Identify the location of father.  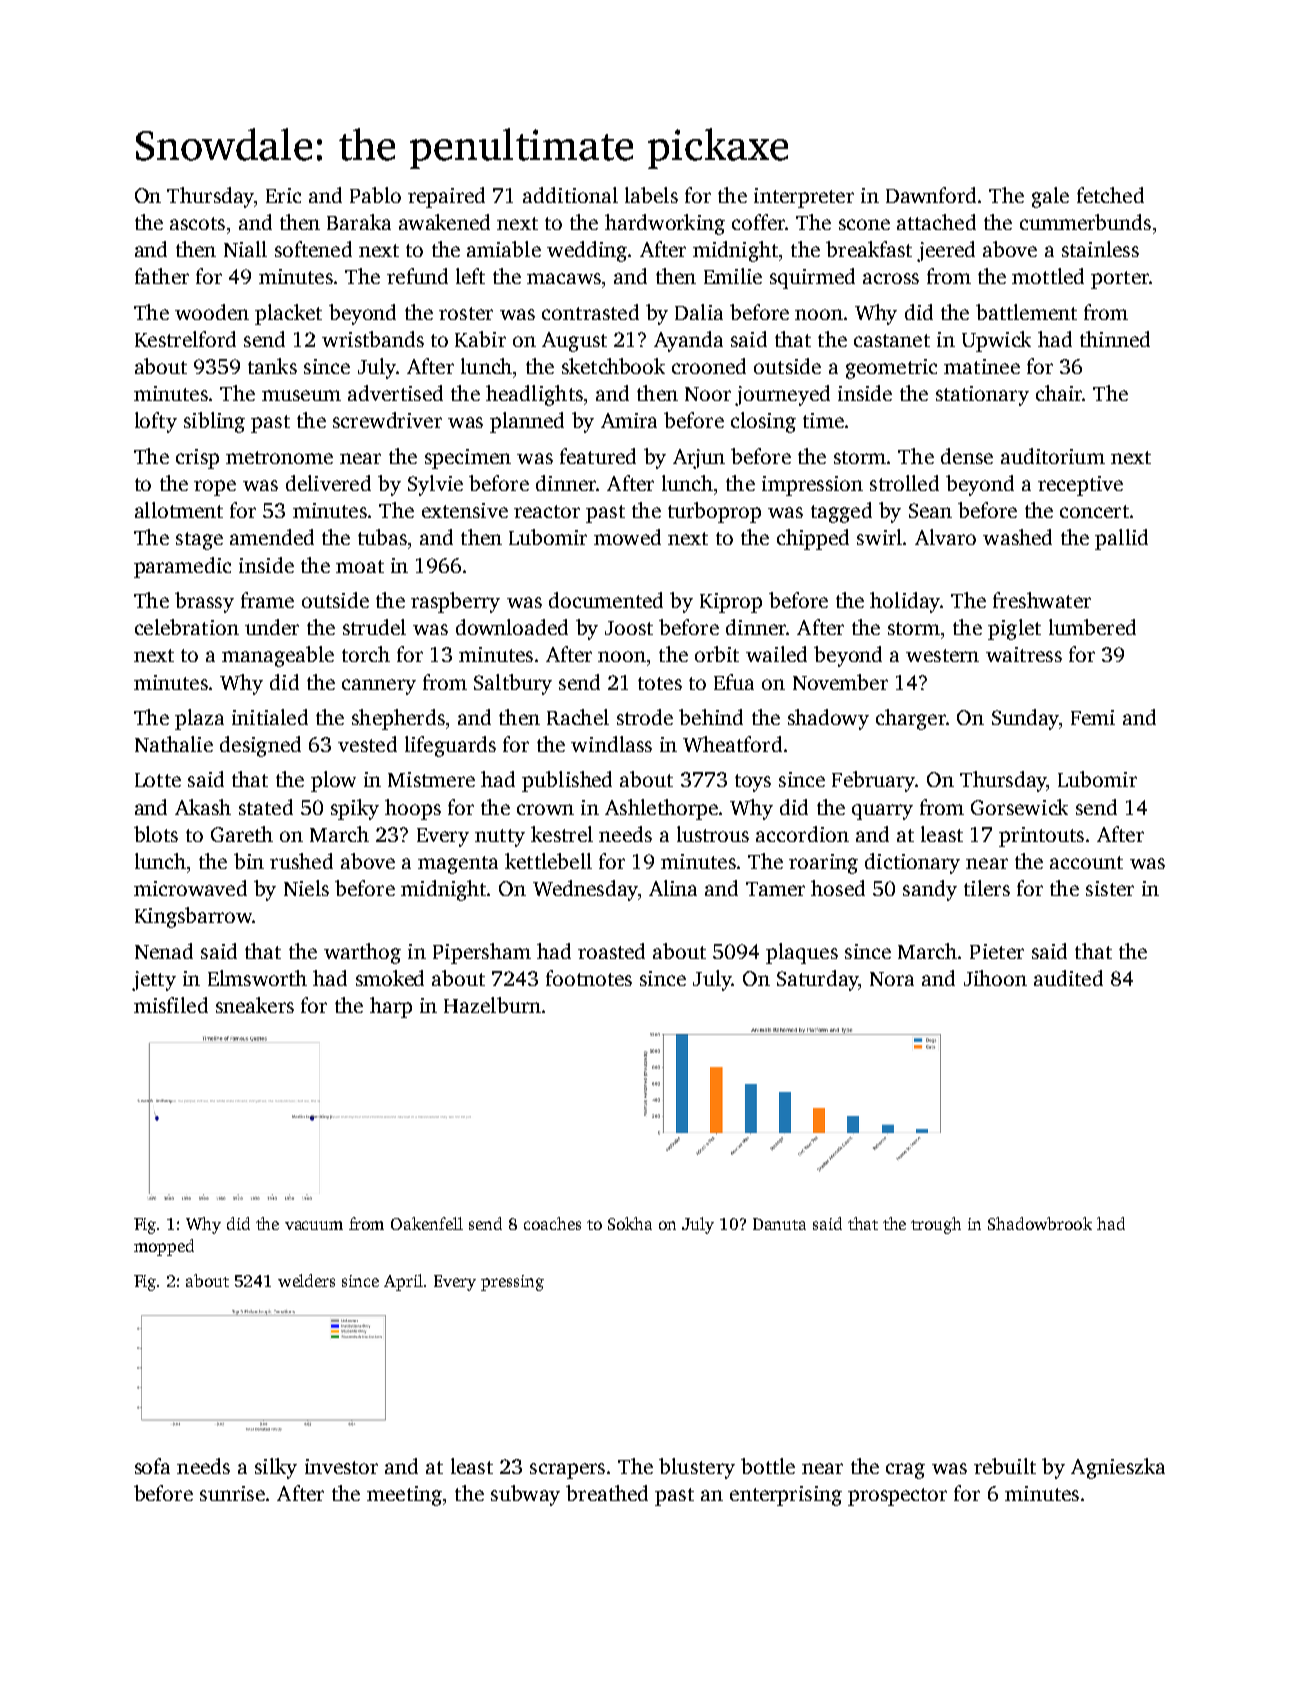
(162, 276).
